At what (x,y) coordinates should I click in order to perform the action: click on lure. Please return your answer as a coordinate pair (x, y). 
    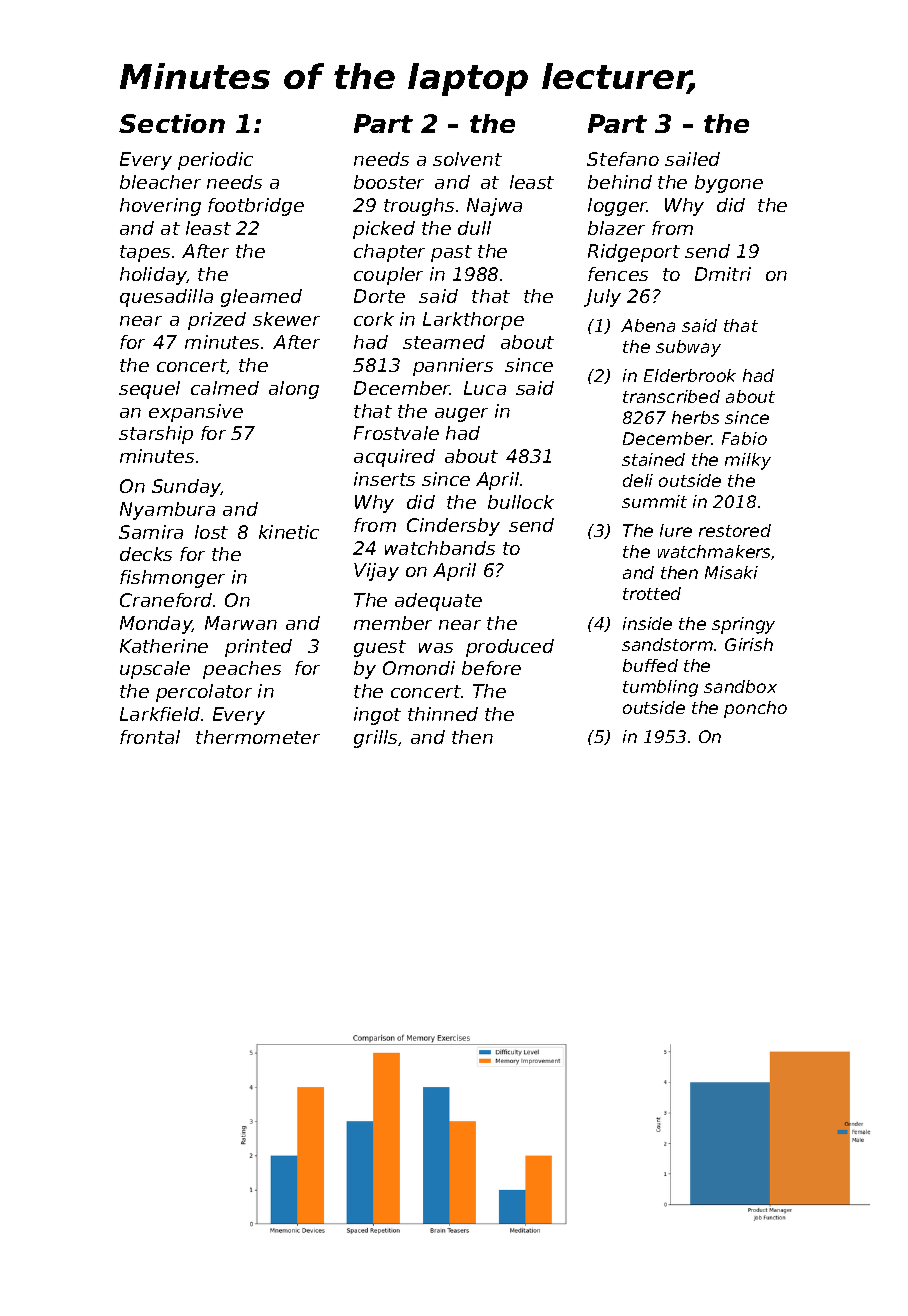
    Looking at the image, I should click on (676, 530).
